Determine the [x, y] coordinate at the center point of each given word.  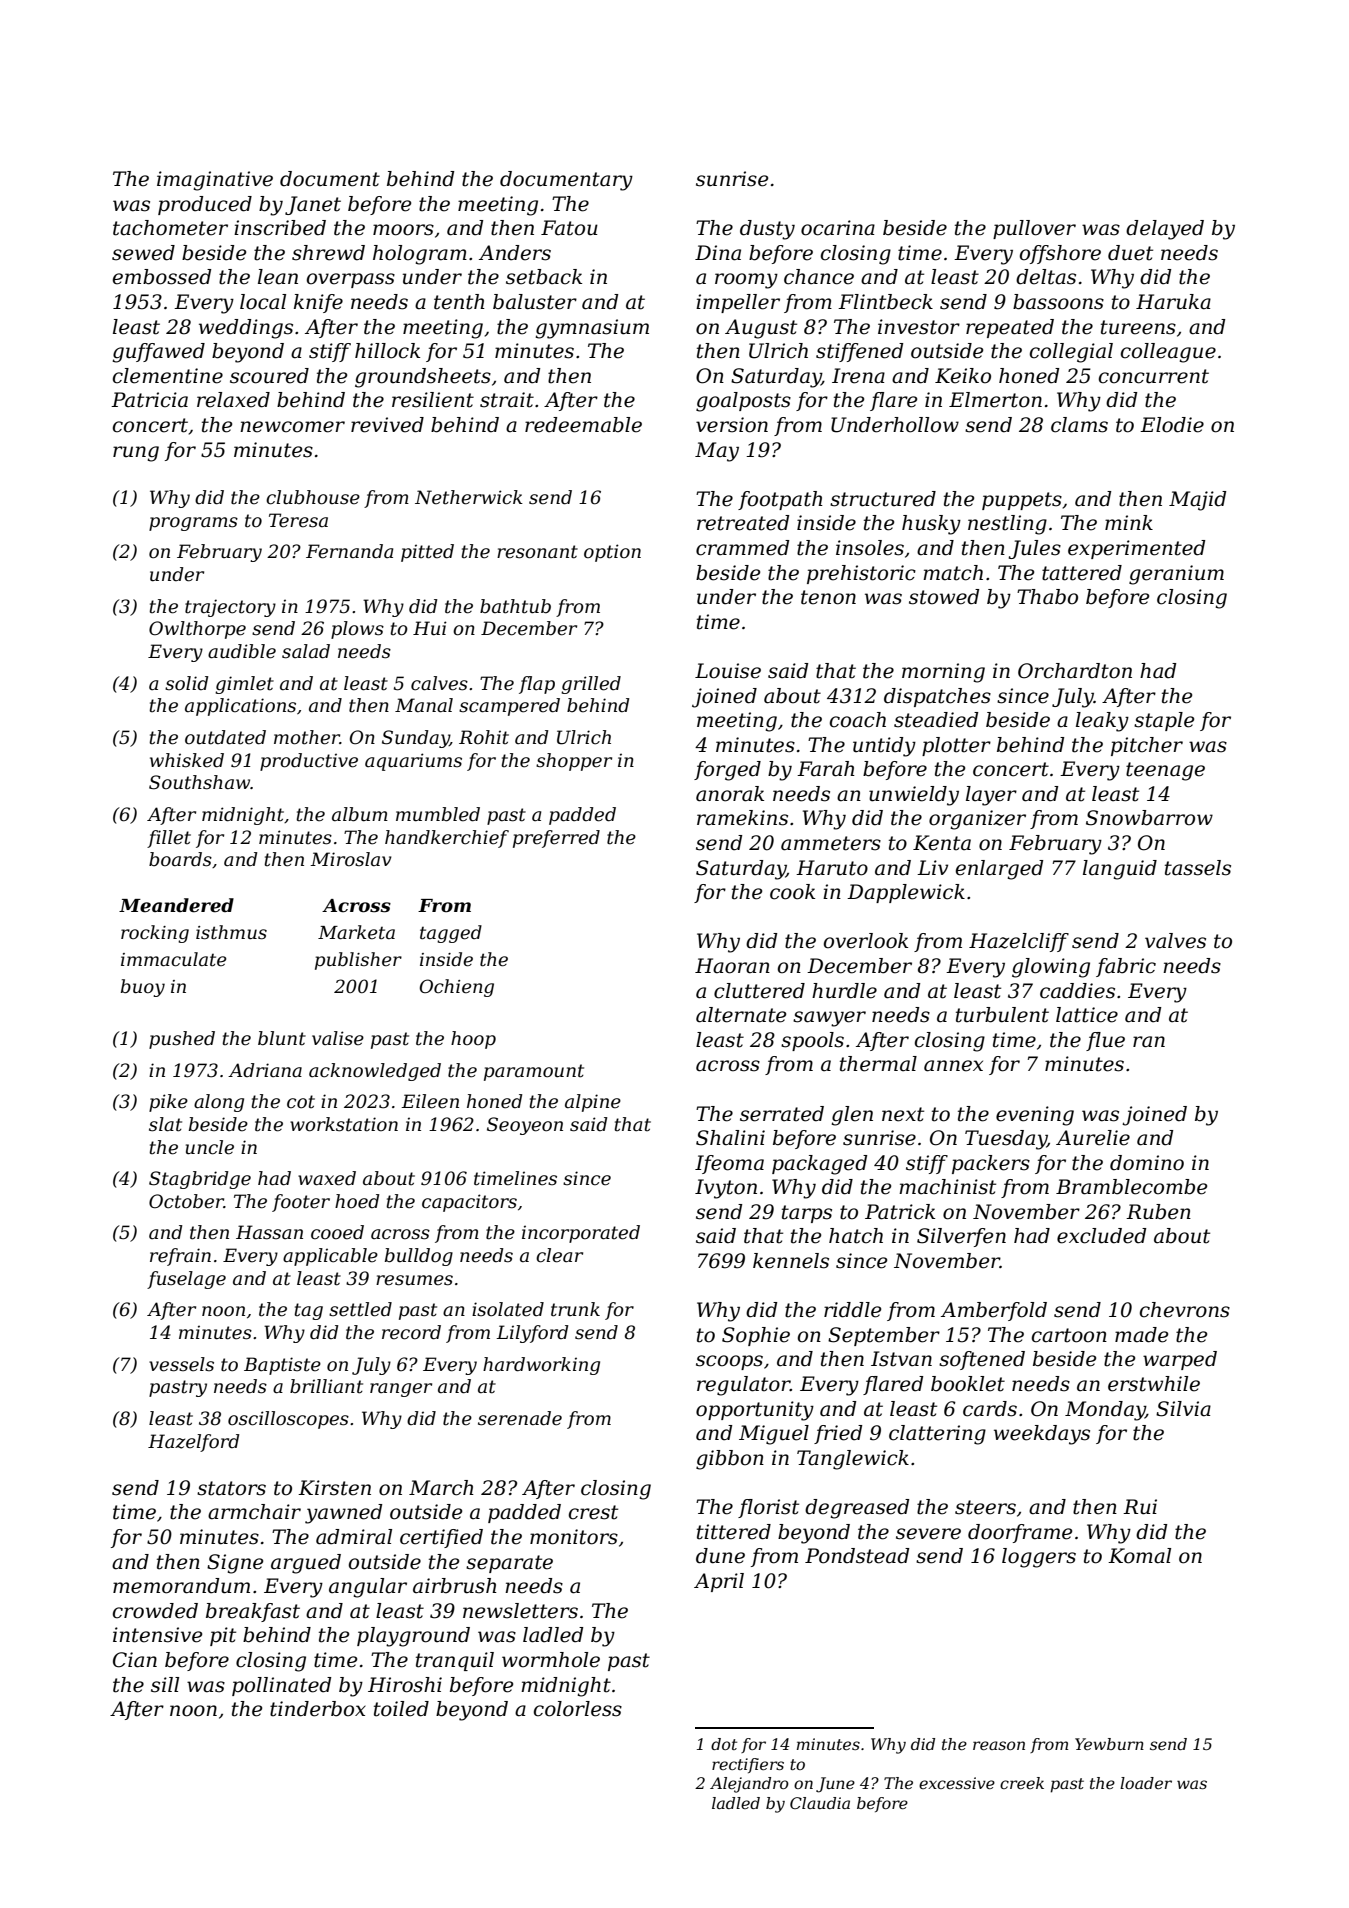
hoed [357, 1201]
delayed [1165, 230]
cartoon [1069, 1335]
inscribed [280, 228]
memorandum [181, 1586]
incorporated [581, 1234]
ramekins [742, 818]
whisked [187, 760]
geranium [1176, 575]
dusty [767, 230]
